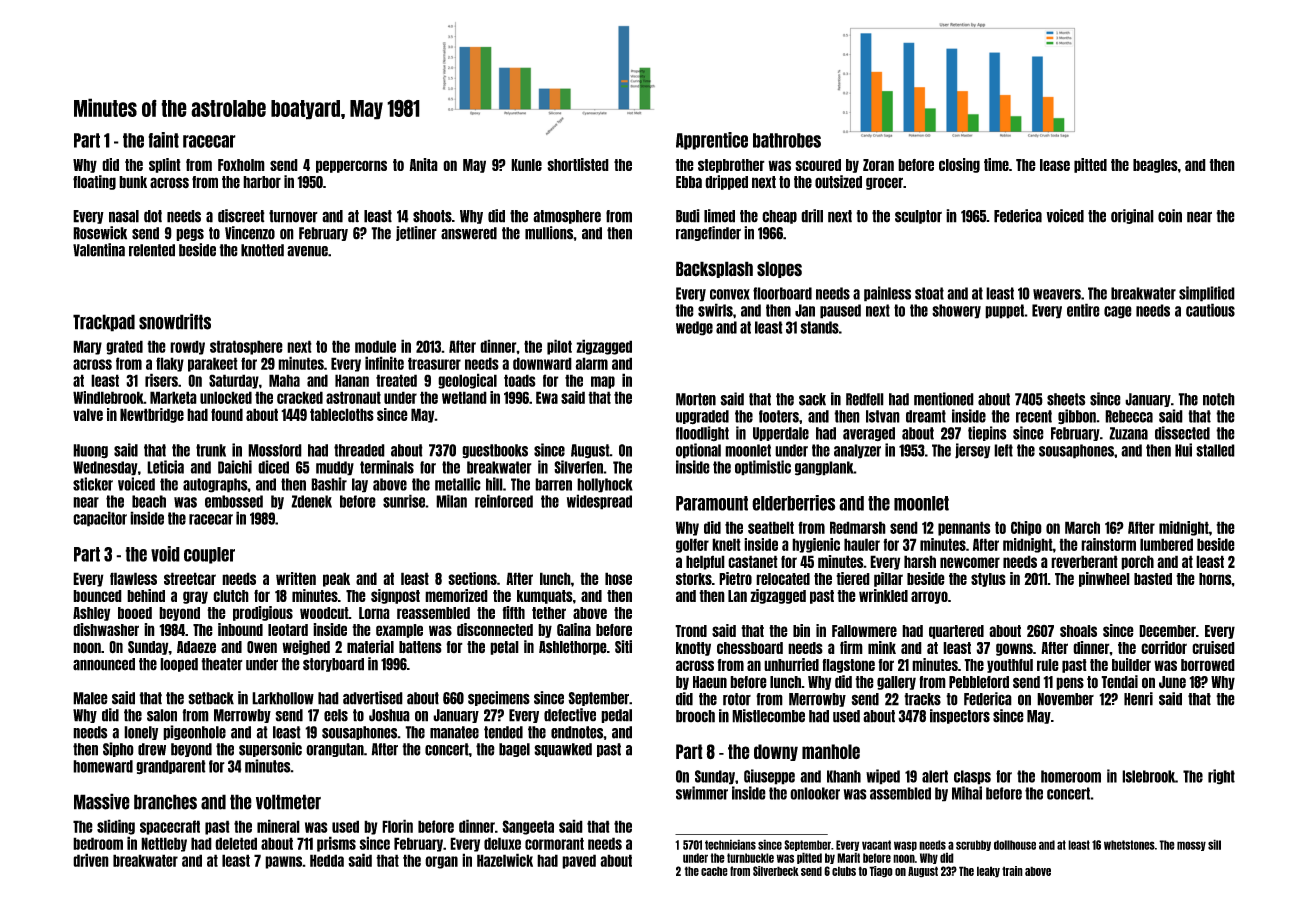  I want to click on beagles, so click(1155, 166).
